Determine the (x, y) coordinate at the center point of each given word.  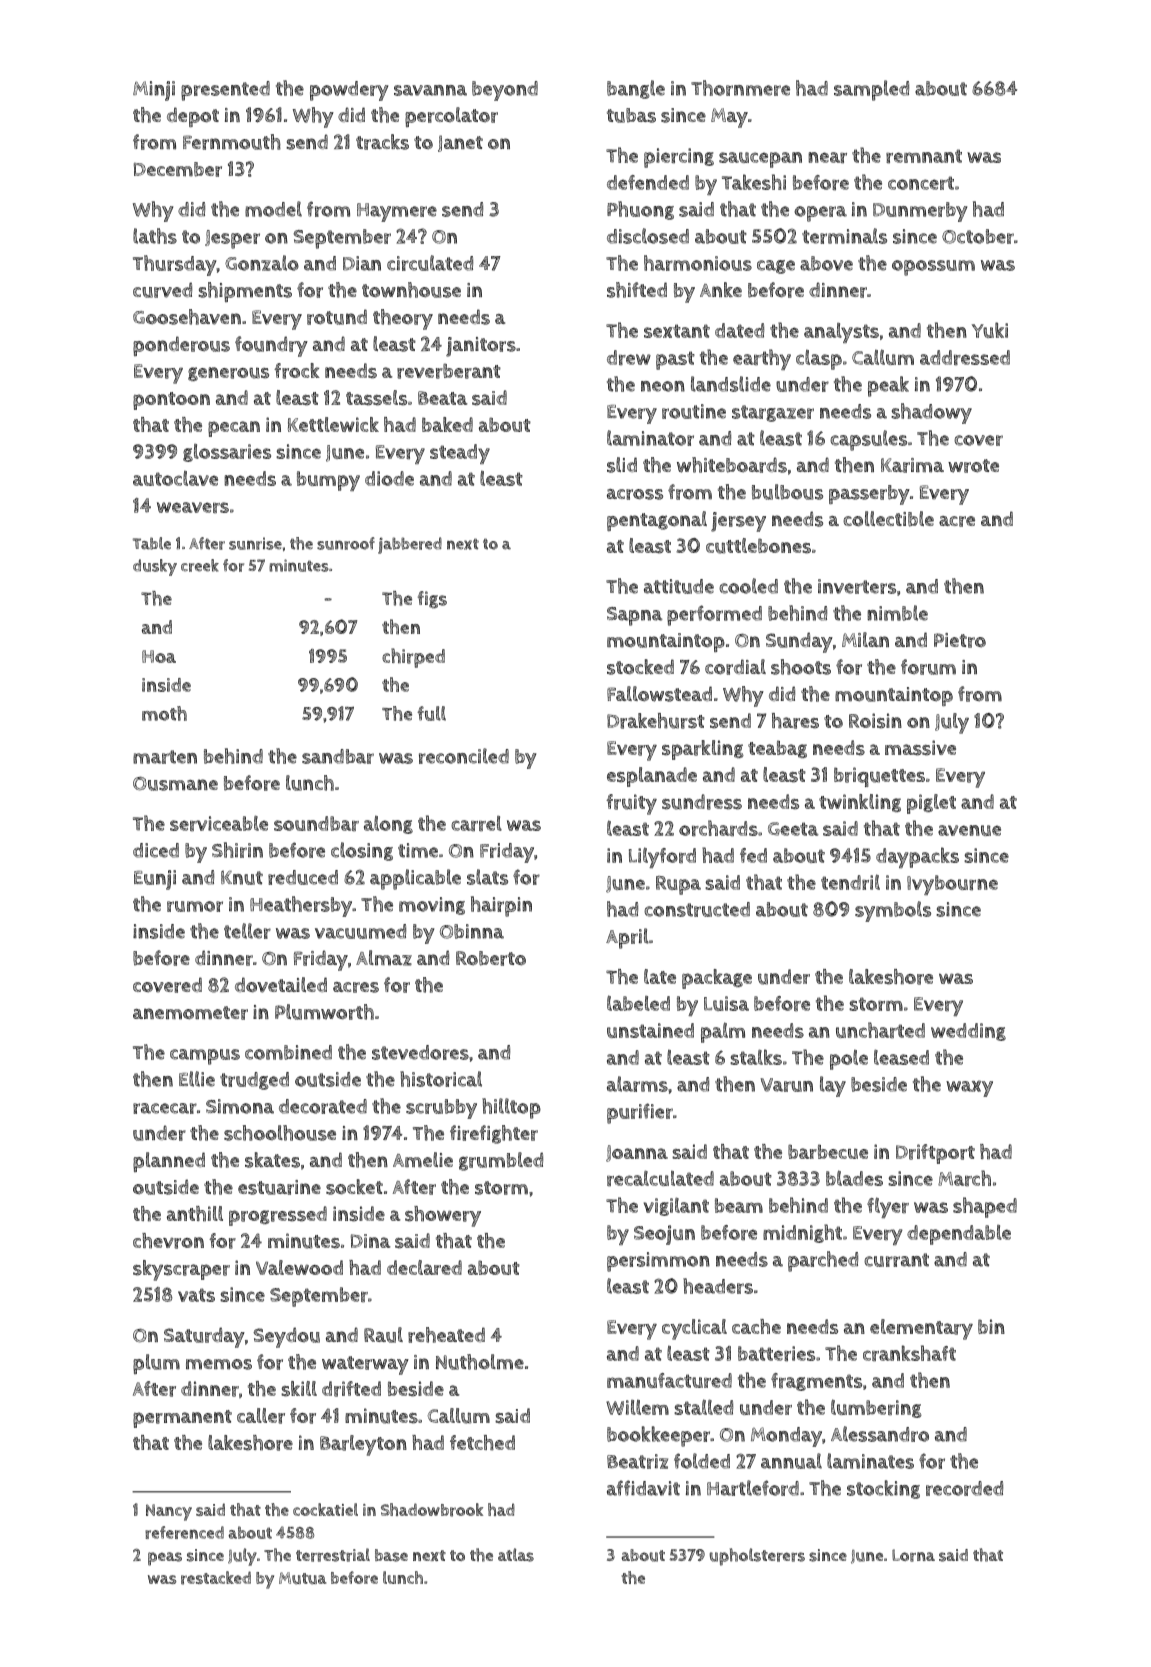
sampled (871, 90)
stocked (640, 667)
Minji (154, 91)
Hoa (159, 656)
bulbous (787, 492)
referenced (184, 1532)
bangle (636, 89)
